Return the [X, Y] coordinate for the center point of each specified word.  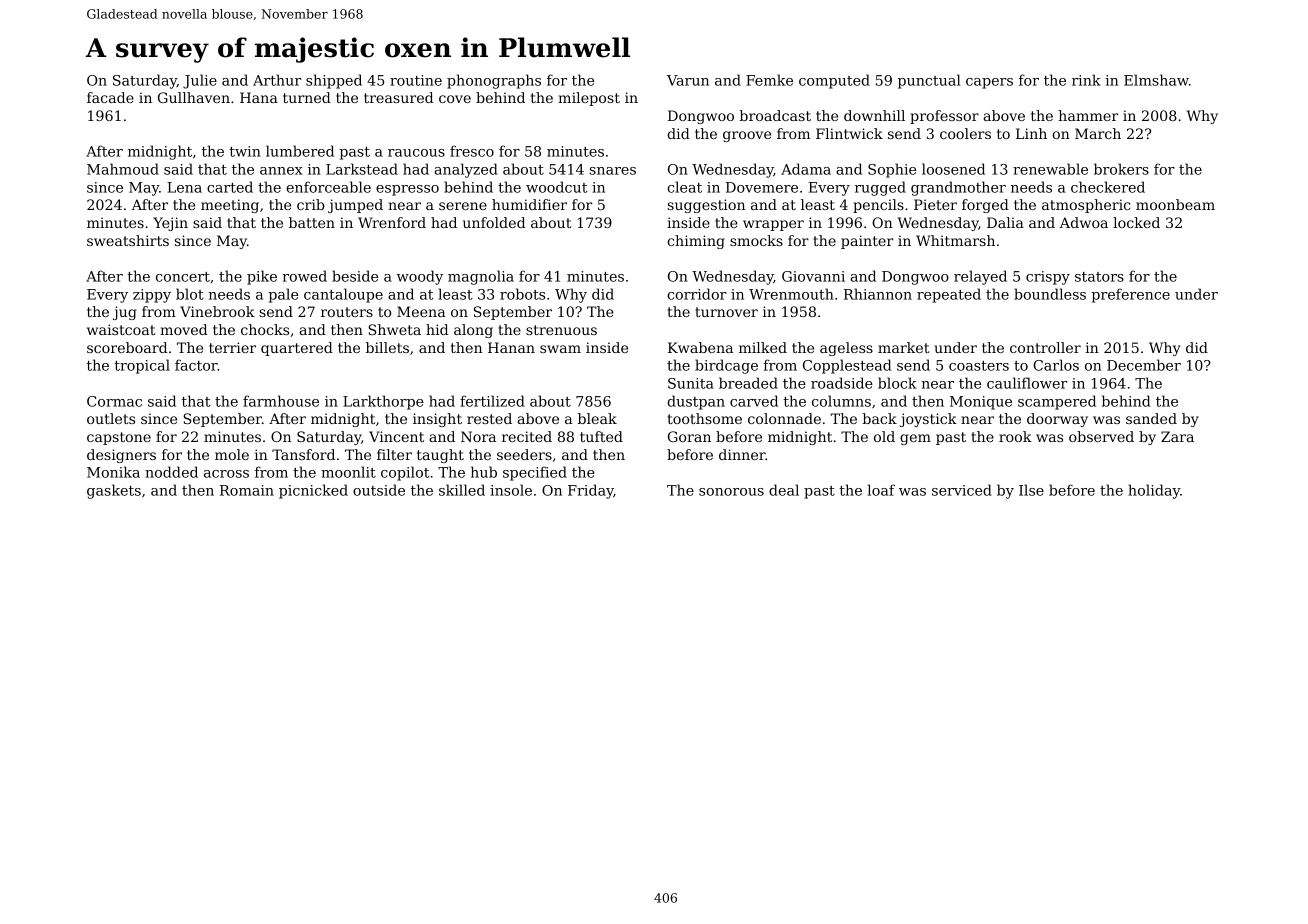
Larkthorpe [383, 402]
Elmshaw [1156, 80]
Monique [981, 403]
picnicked [313, 491]
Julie [200, 81]
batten [312, 222]
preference [1130, 295]
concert [183, 277]
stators [1099, 277]
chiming [696, 242]
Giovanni [813, 276]
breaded [748, 383]
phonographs [494, 81]
